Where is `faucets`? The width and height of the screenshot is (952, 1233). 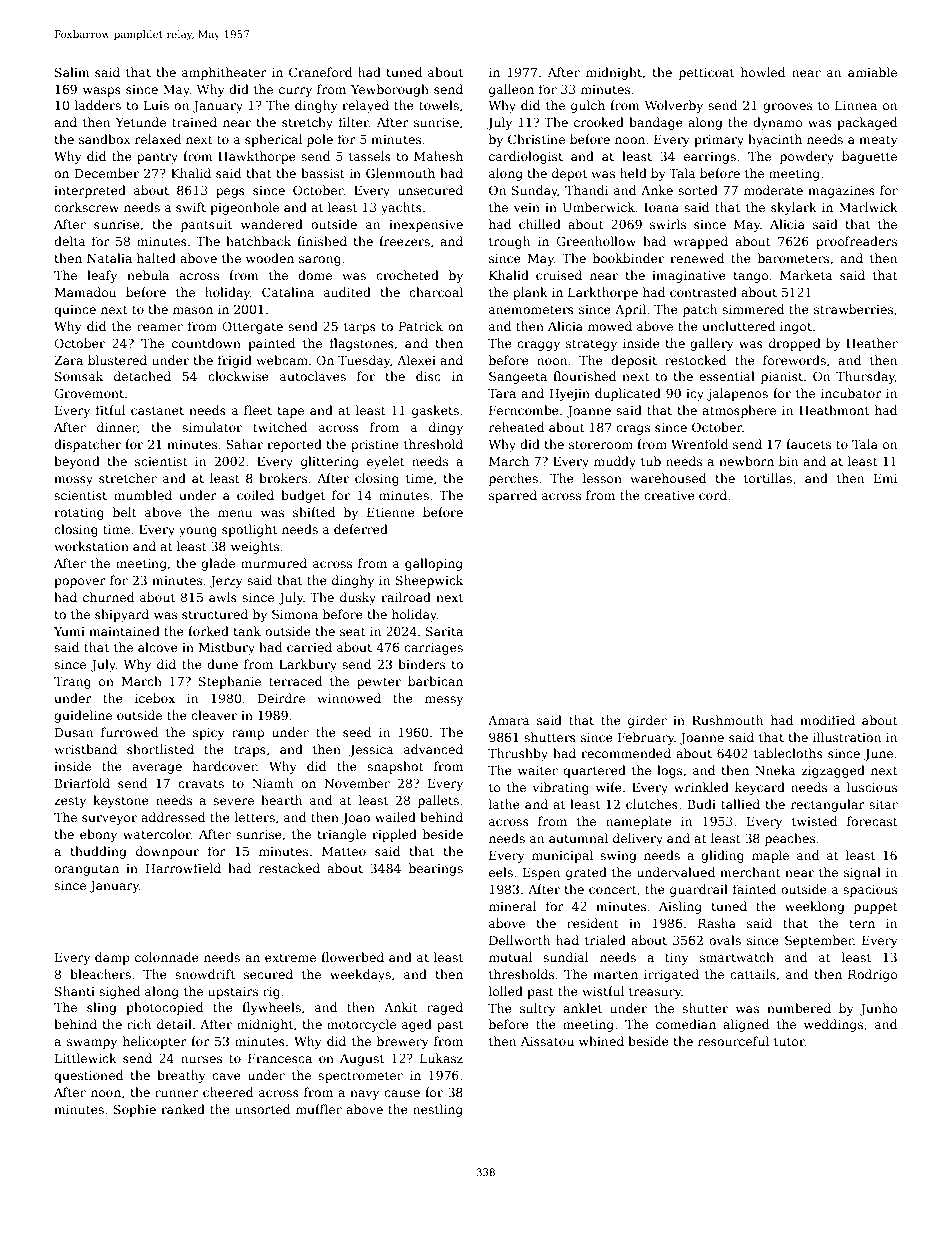 faucets is located at coordinates (808, 444).
